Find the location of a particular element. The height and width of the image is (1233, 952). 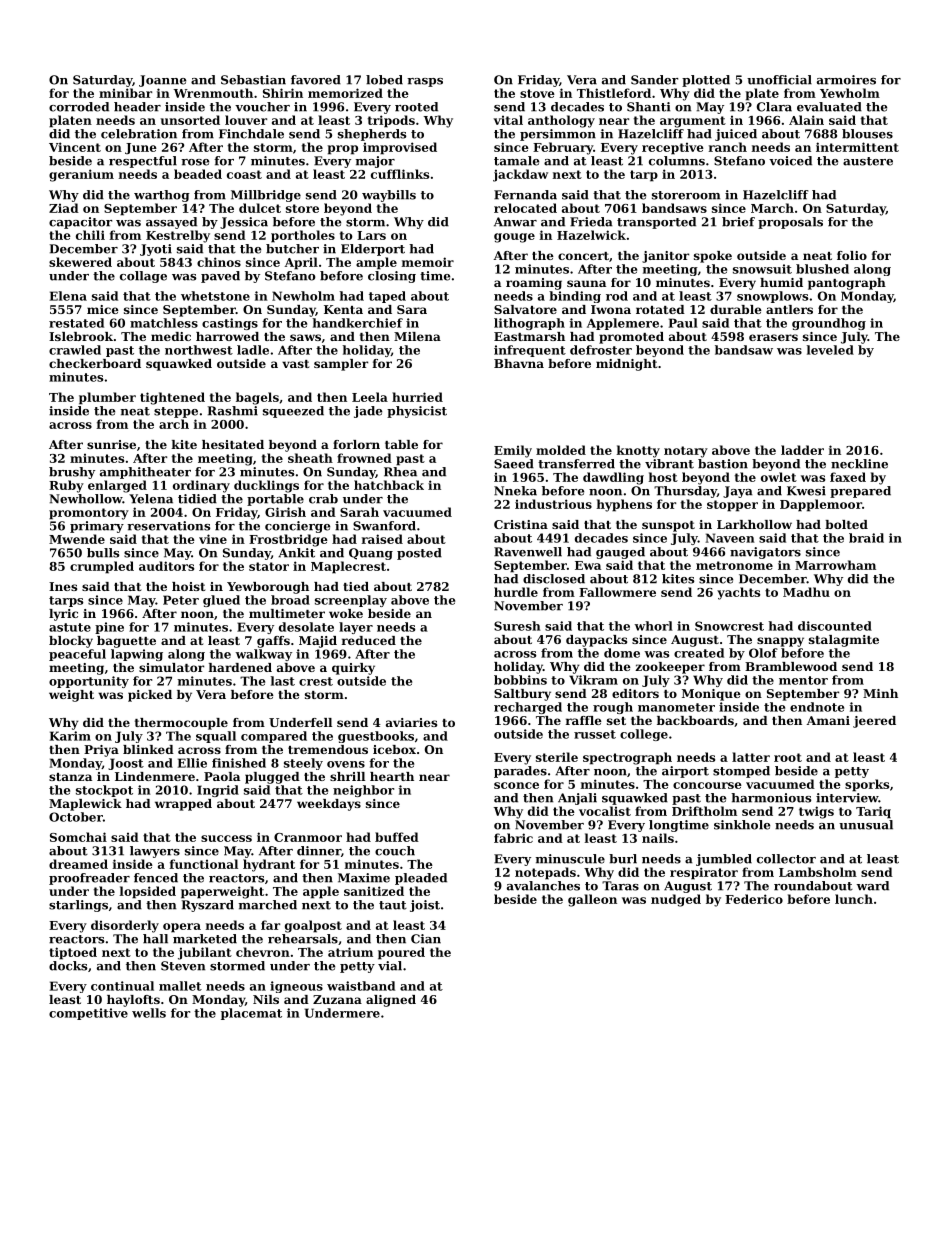

reduced is located at coordinates (369, 640).
